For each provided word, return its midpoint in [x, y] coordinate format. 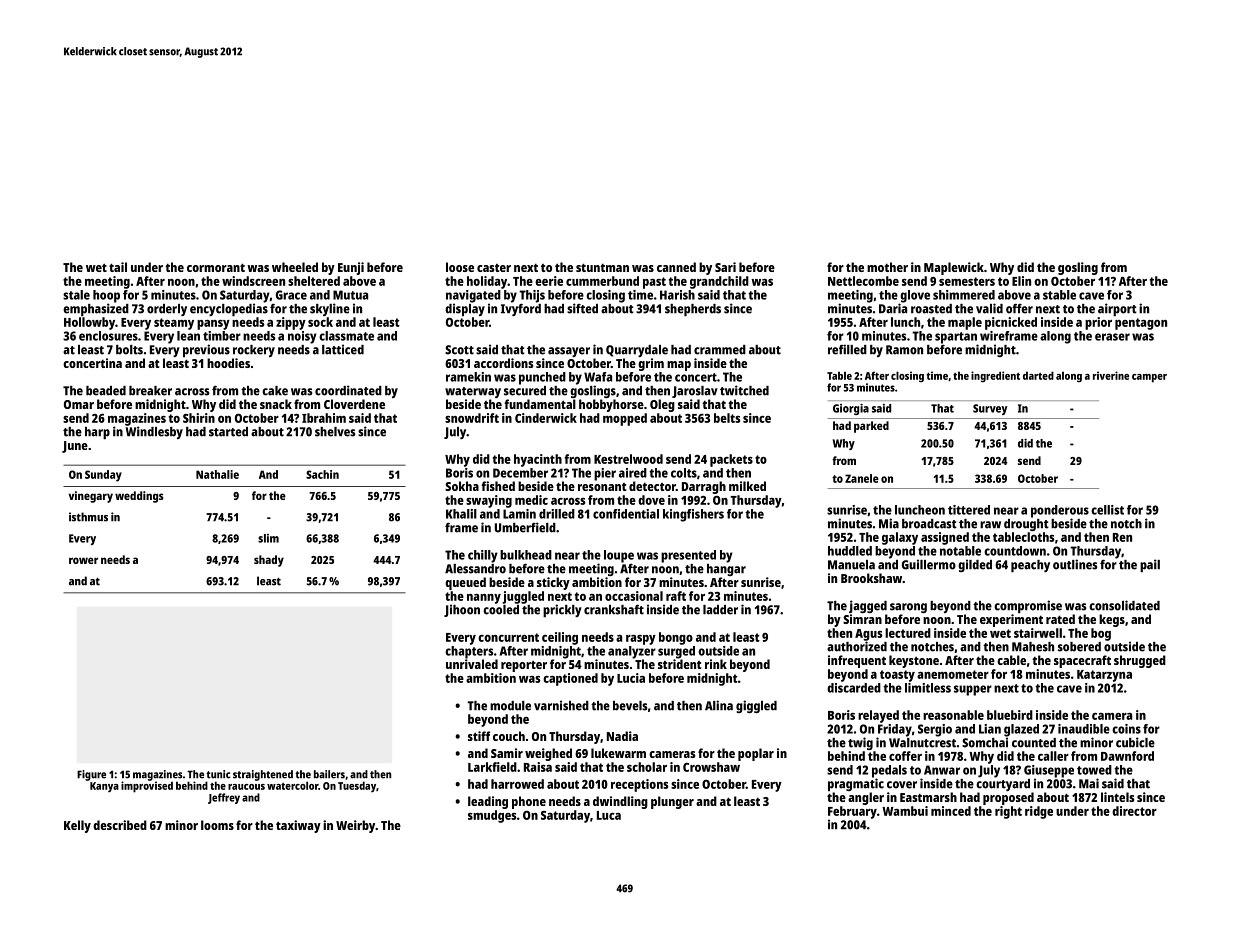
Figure [91, 775]
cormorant [216, 267]
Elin [1021, 281]
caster [494, 268]
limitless [928, 688]
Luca [609, 815]
